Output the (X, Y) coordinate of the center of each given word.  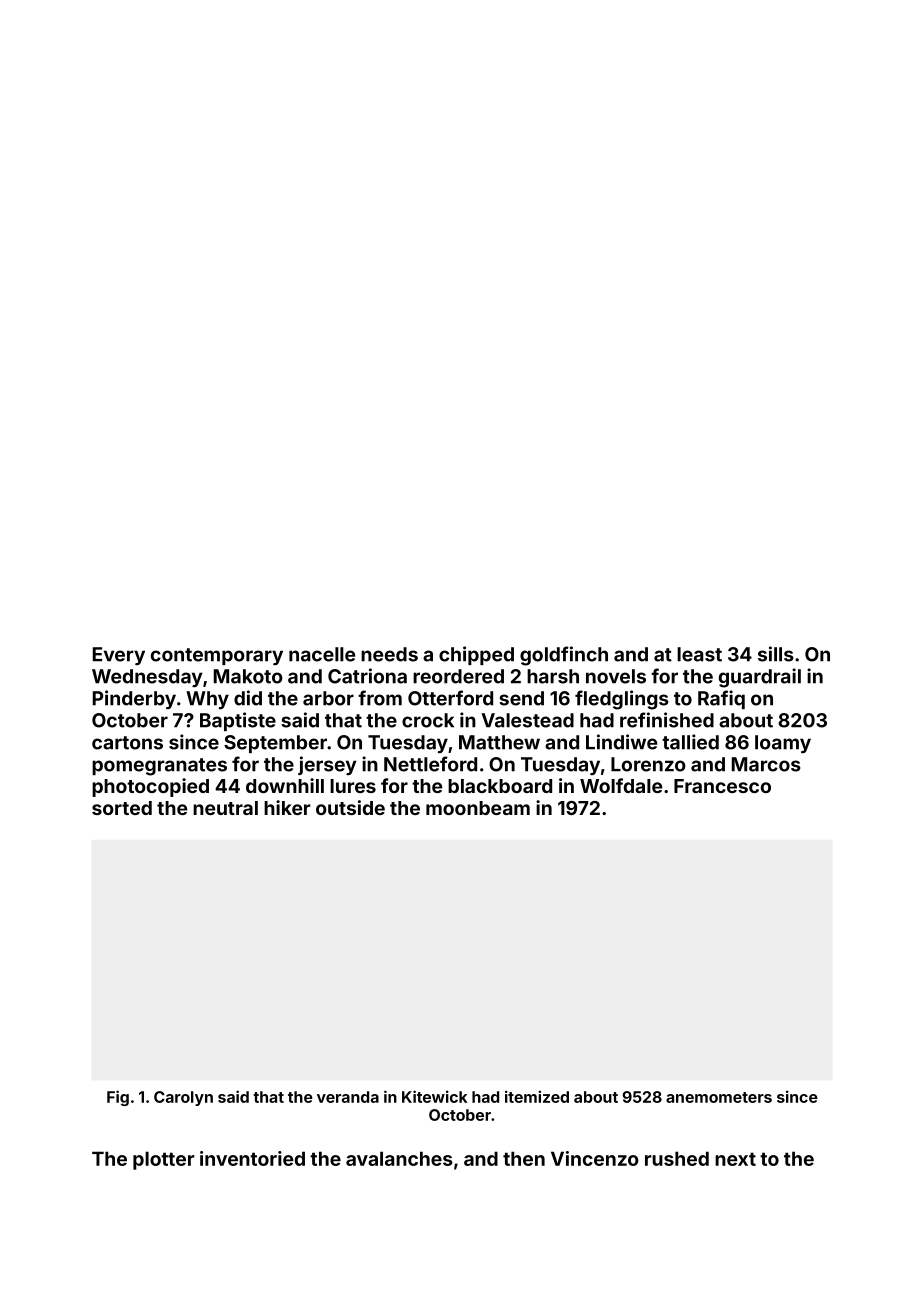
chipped (476, 655)
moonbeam (478, 808)
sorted (122, 808)
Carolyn (183, 1098)
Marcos (766, 764)
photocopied (150, 787)
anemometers (719, 1097)
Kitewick (435, 1096)
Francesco (722, 786)
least (699, 654)
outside (350, 807)
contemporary (217, 656)
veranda (348, 1097)
